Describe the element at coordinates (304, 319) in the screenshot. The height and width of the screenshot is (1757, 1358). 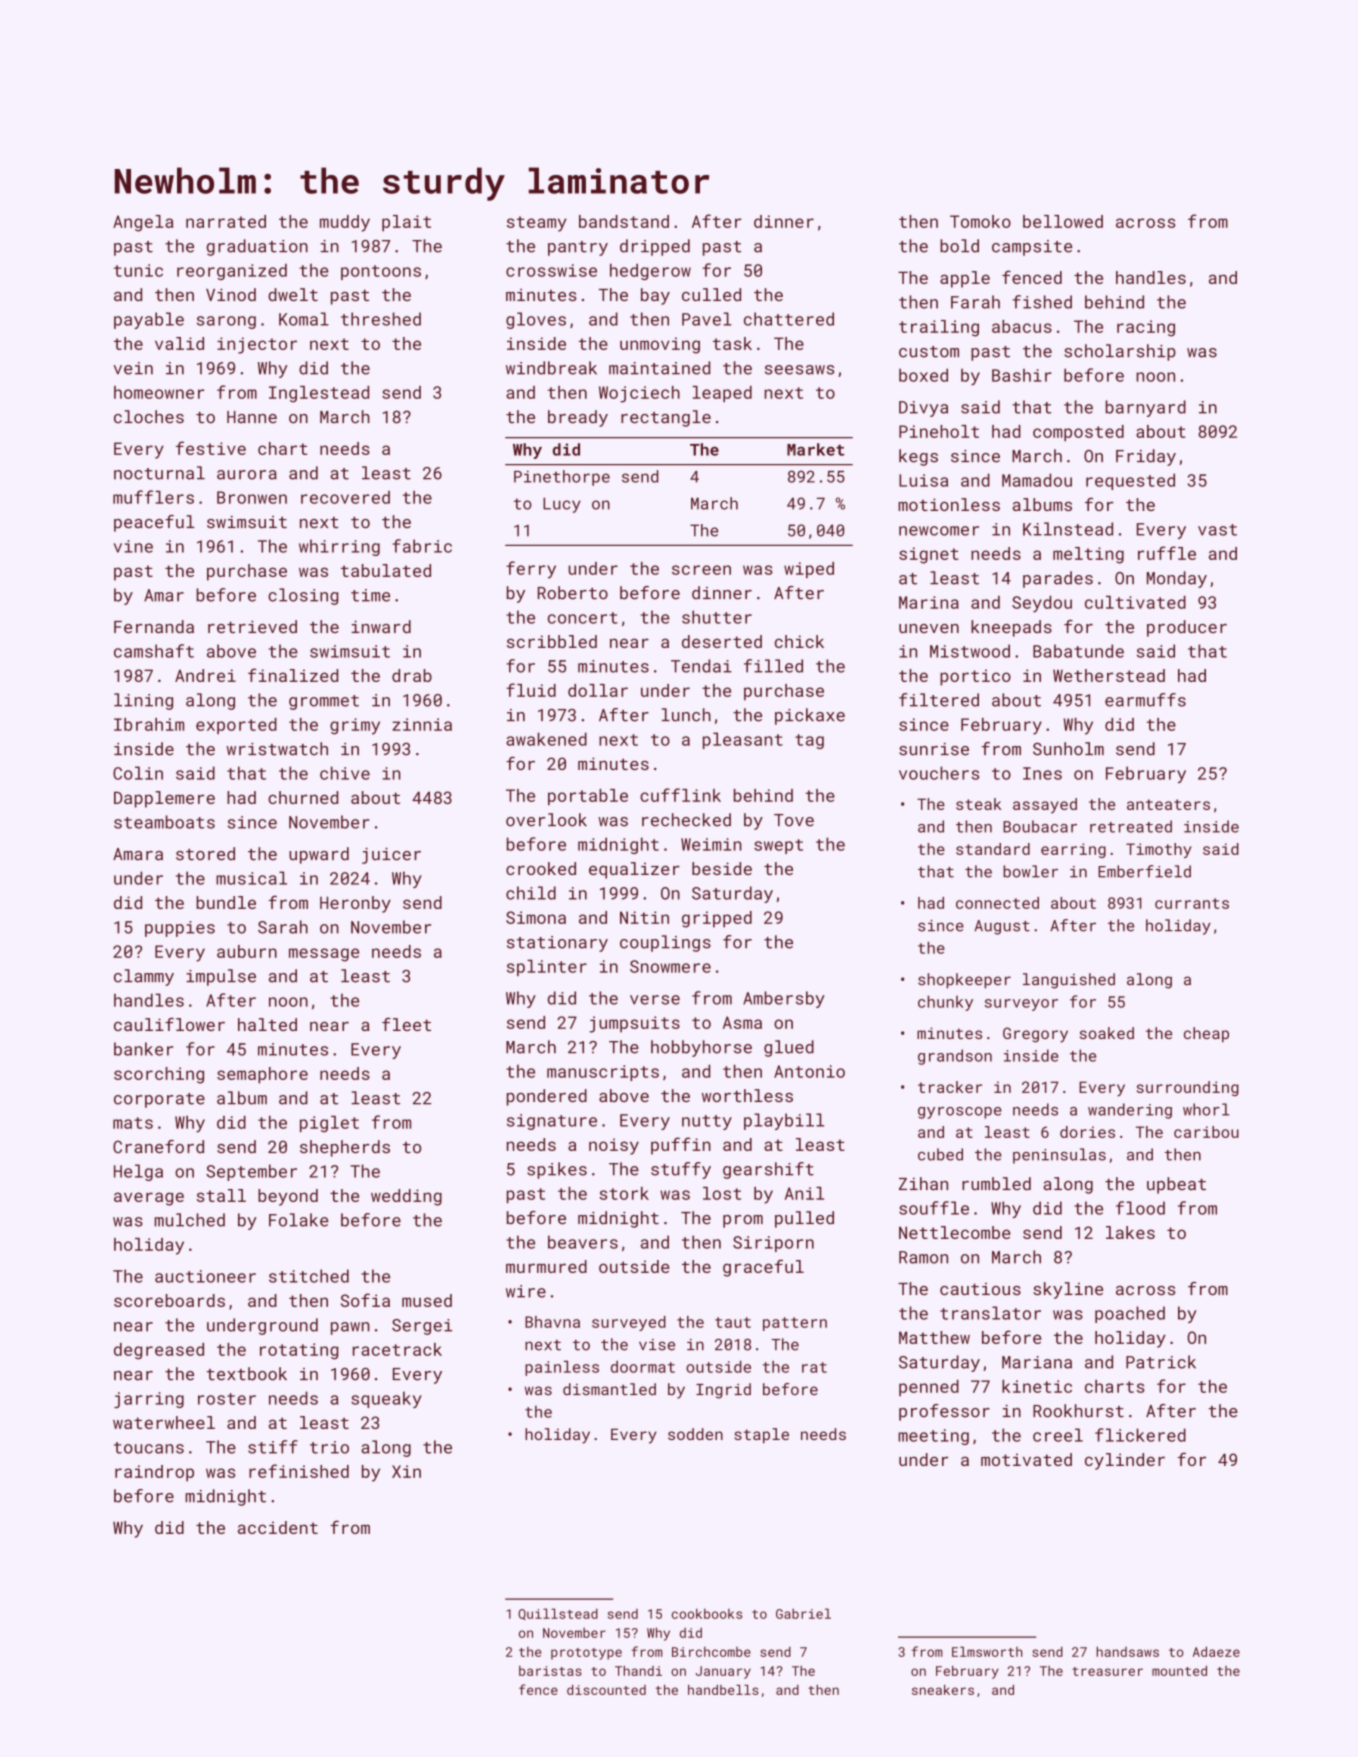
I see `Komal` at that location.
